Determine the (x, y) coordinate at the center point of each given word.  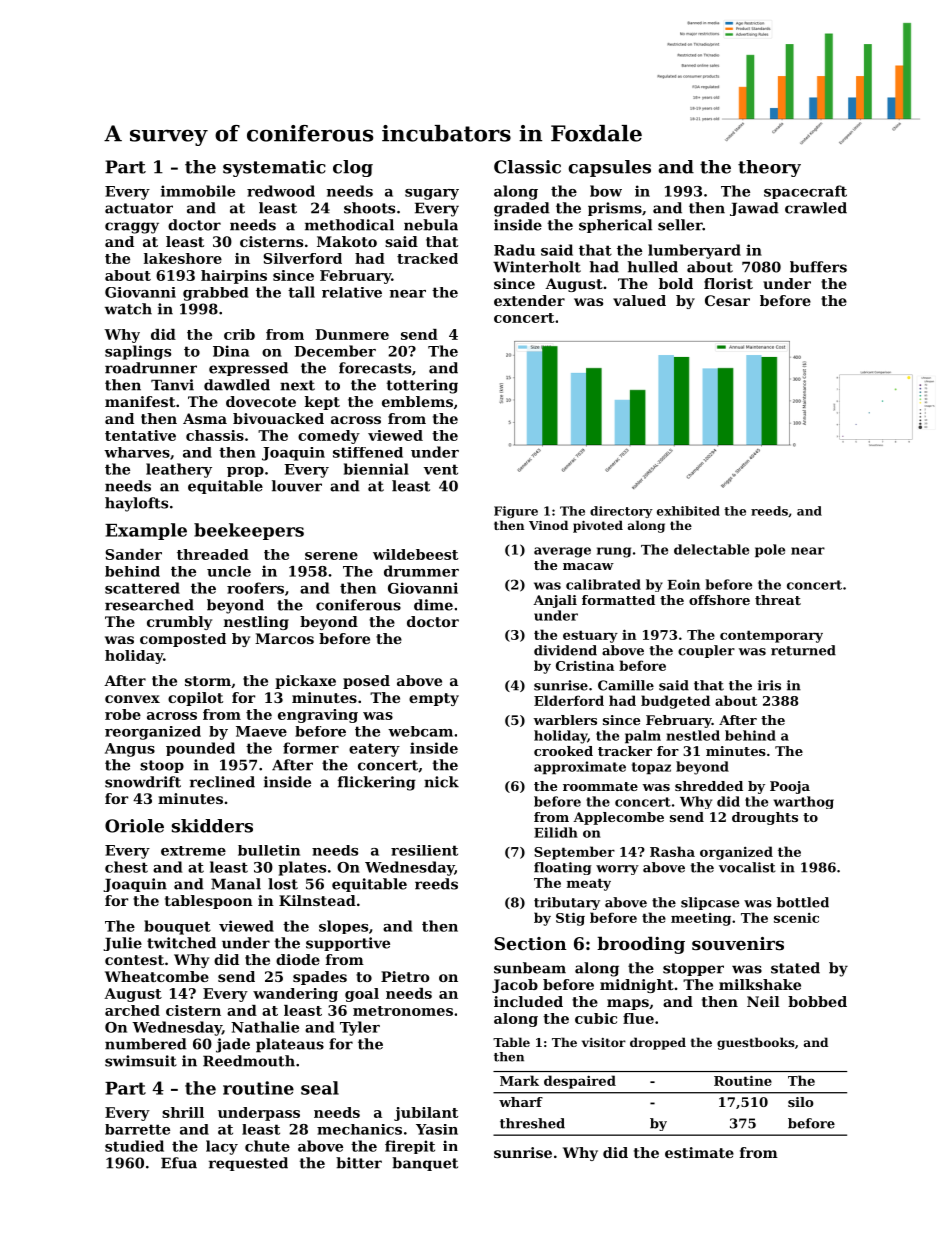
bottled (803, 902)
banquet (425, 1164)
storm (208, 681)
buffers (818, 267)
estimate (699, 1152)
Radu (514, 250)
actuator (139, 208)
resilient (424, 850)
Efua (179, 1163)
